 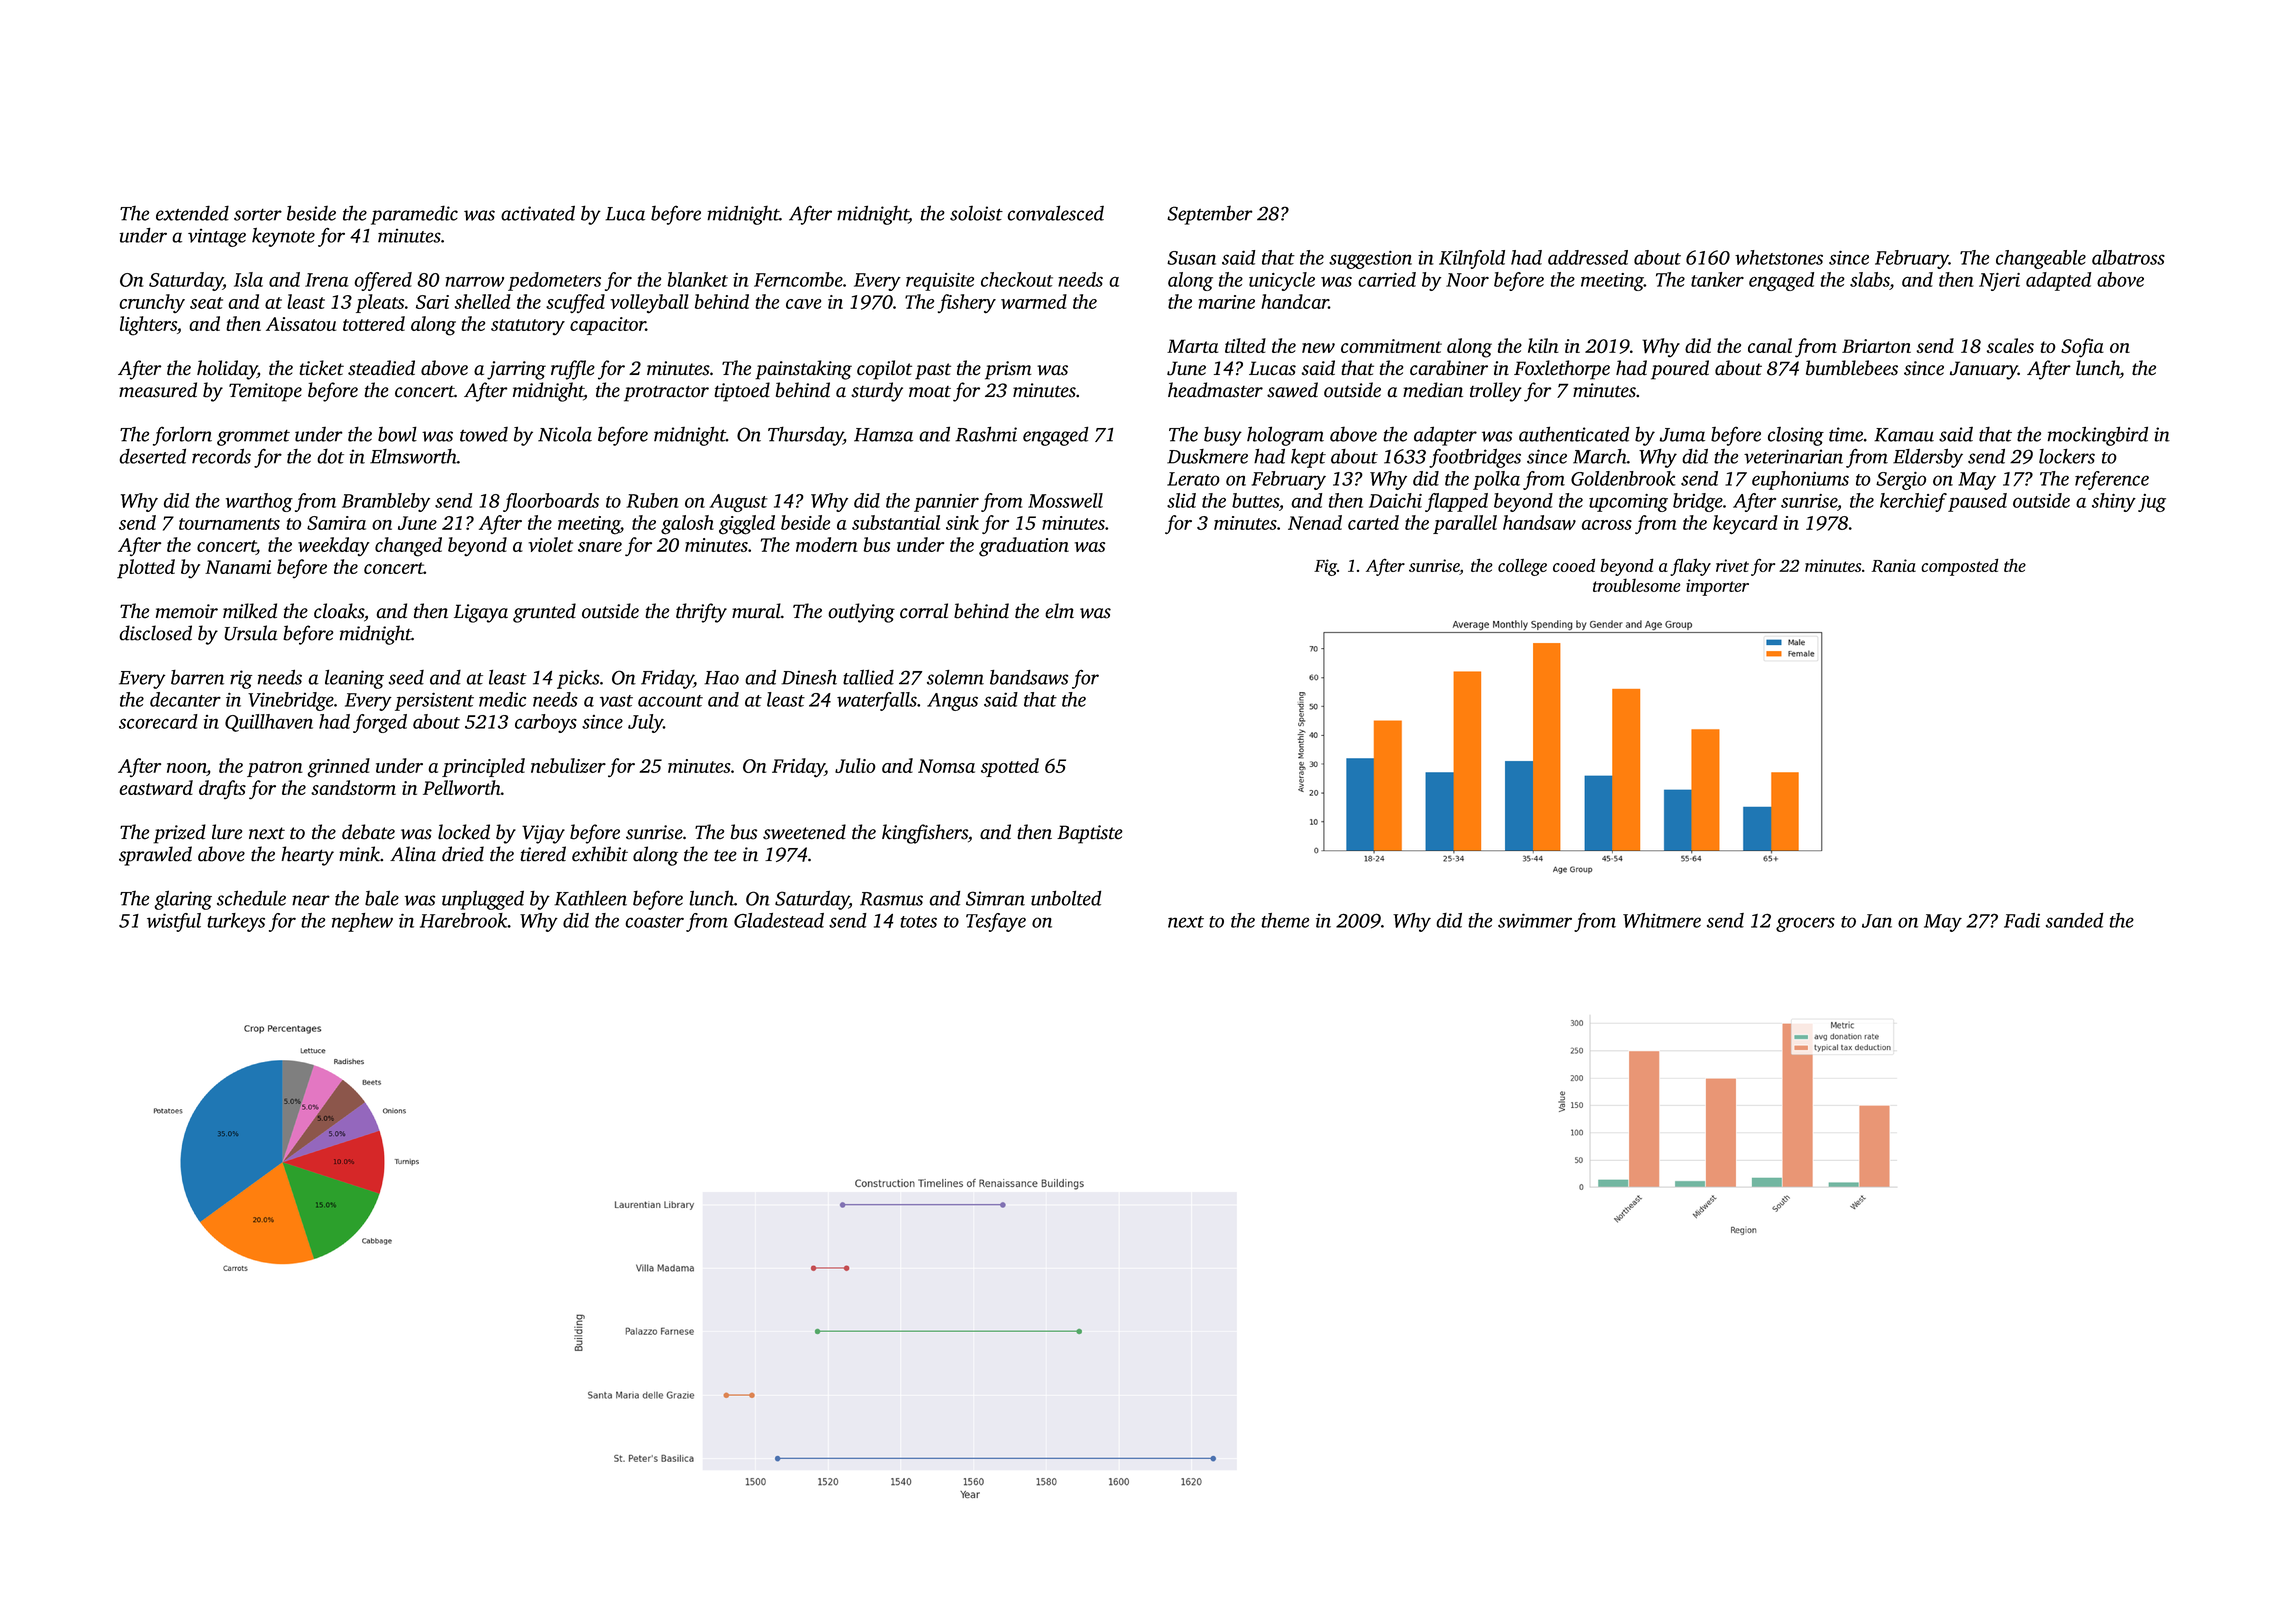 I want to click on albatross, so click(x=2128, y=257).
